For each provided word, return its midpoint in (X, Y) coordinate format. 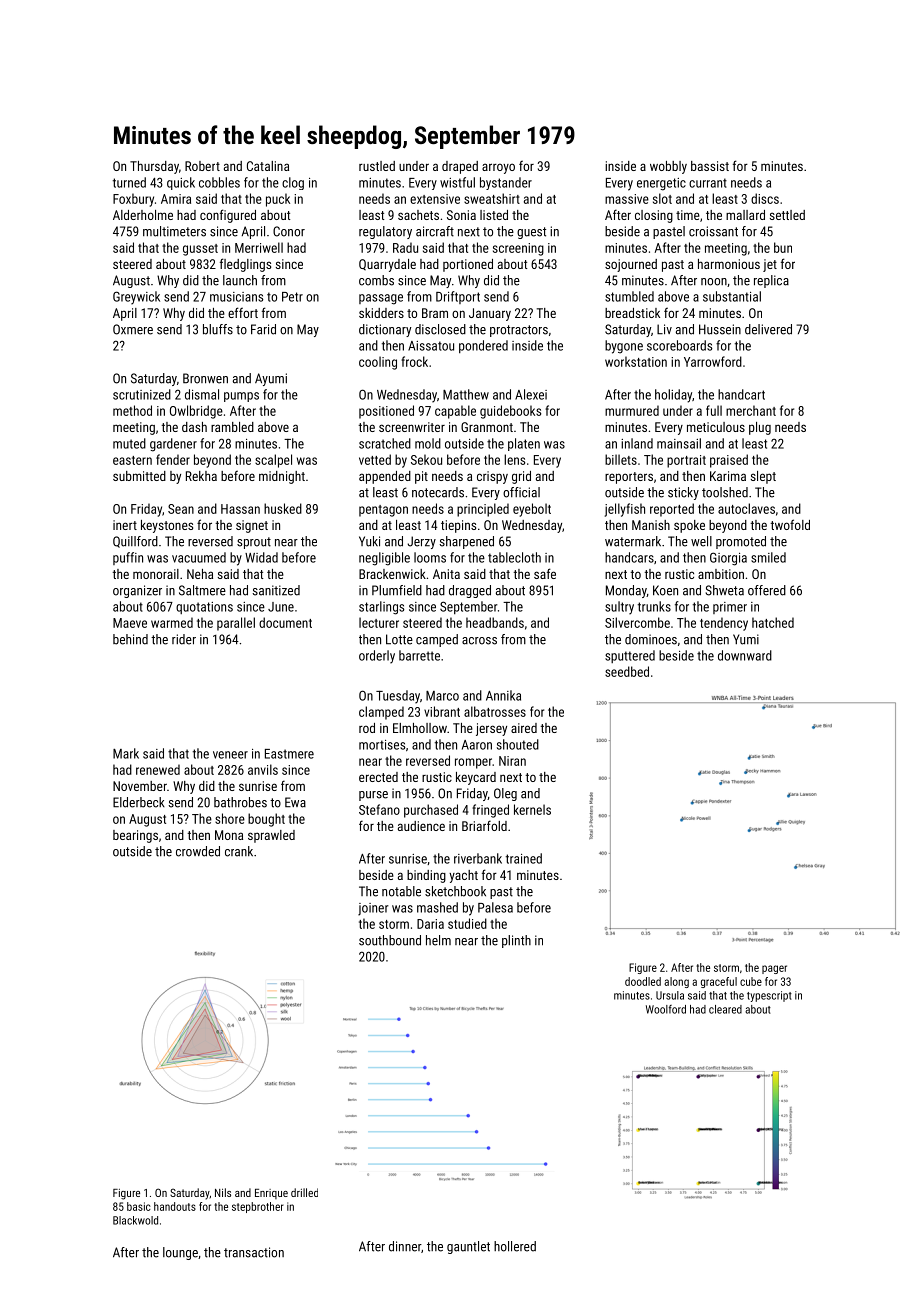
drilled (304, 1192)
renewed (158, 769)
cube (751, 981)
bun (783, 247)
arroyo (498, 168)
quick (181, 183)
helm (438, 940)
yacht (463, 876)
